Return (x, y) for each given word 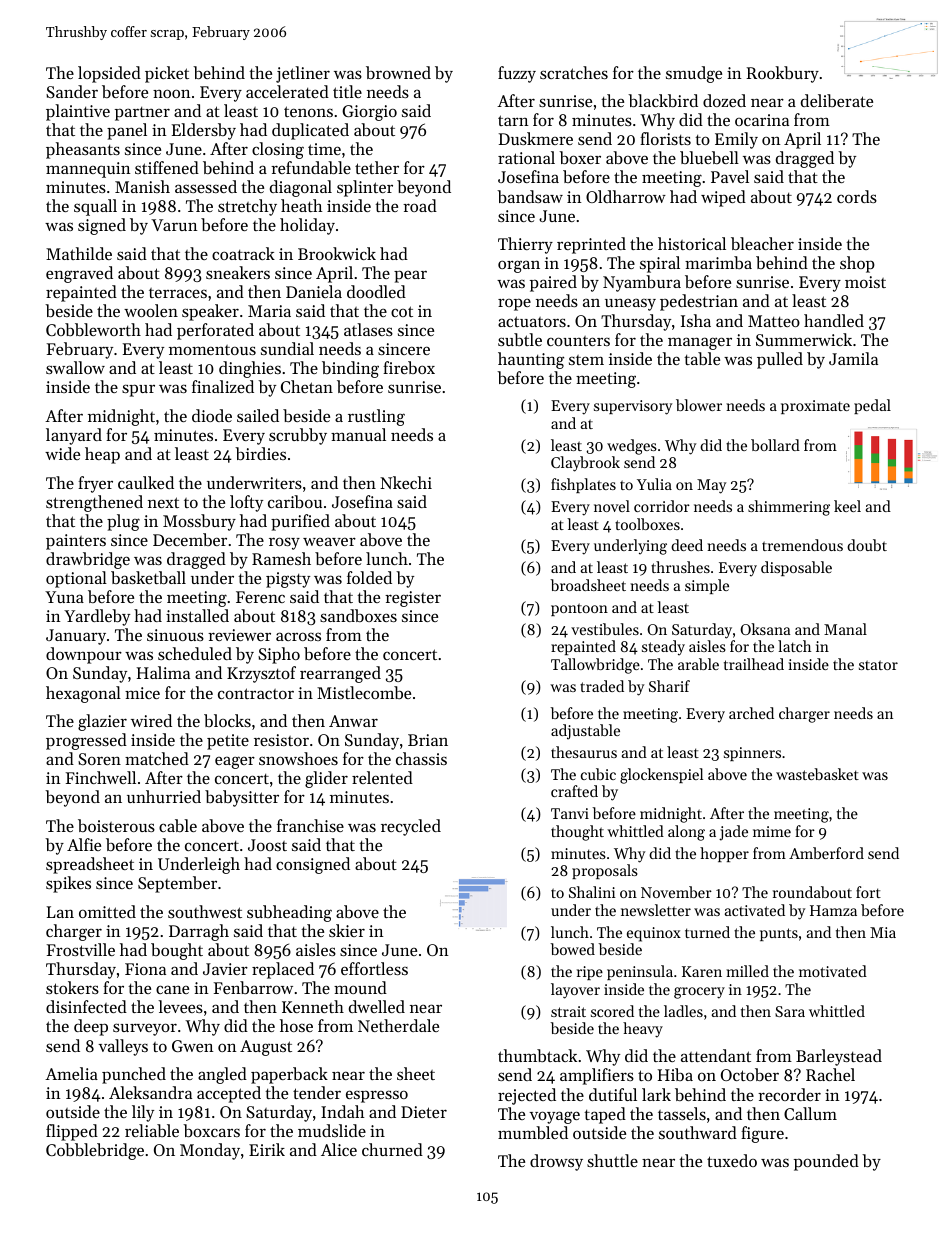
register (413, 599)
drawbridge (88, 560)
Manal (845, 629)
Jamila (853, 358)
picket (167, 74)
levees (180, 1006)
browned (398, 72)
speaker (210, 312)
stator (878, 665)
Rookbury (782, 74)
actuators (532, 321)
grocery (699, 993)
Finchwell (101, 777)
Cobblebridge (95, 1151)
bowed (572, 949)
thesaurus (584, 752)
